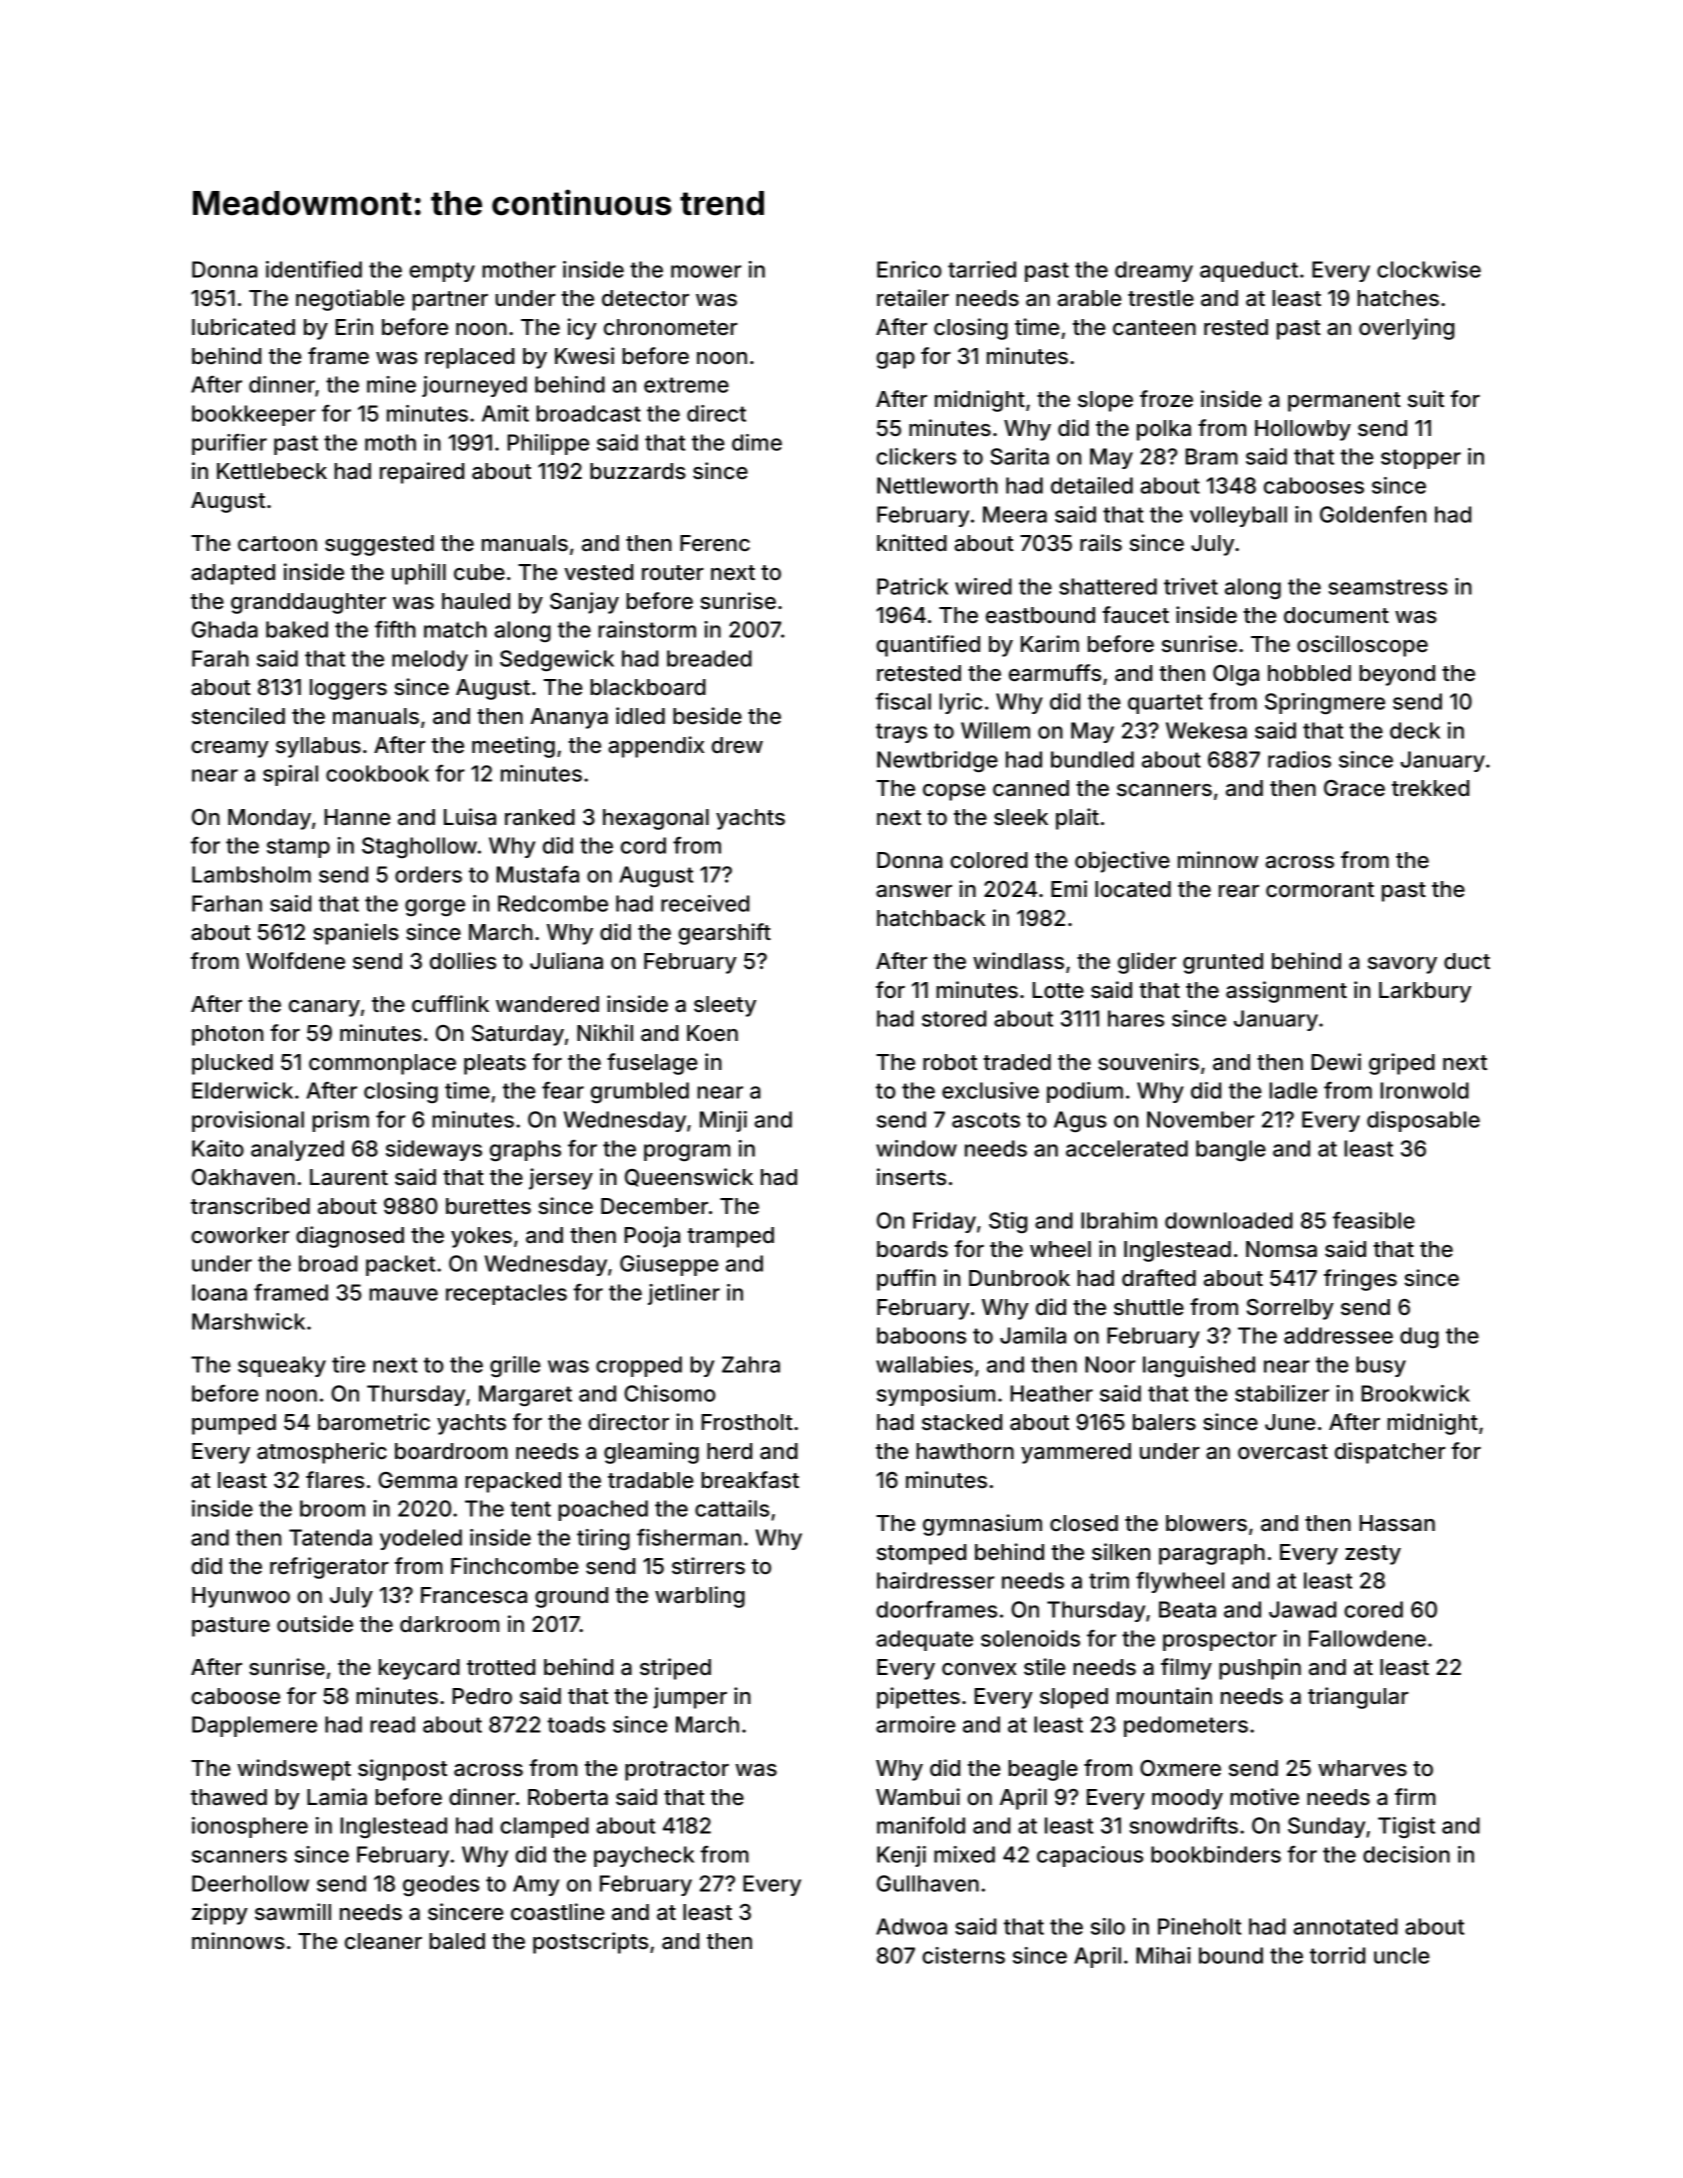 The width and height of the screenshot is (1683, 2178). I want to click on Margaret, so click(525, 1396).
